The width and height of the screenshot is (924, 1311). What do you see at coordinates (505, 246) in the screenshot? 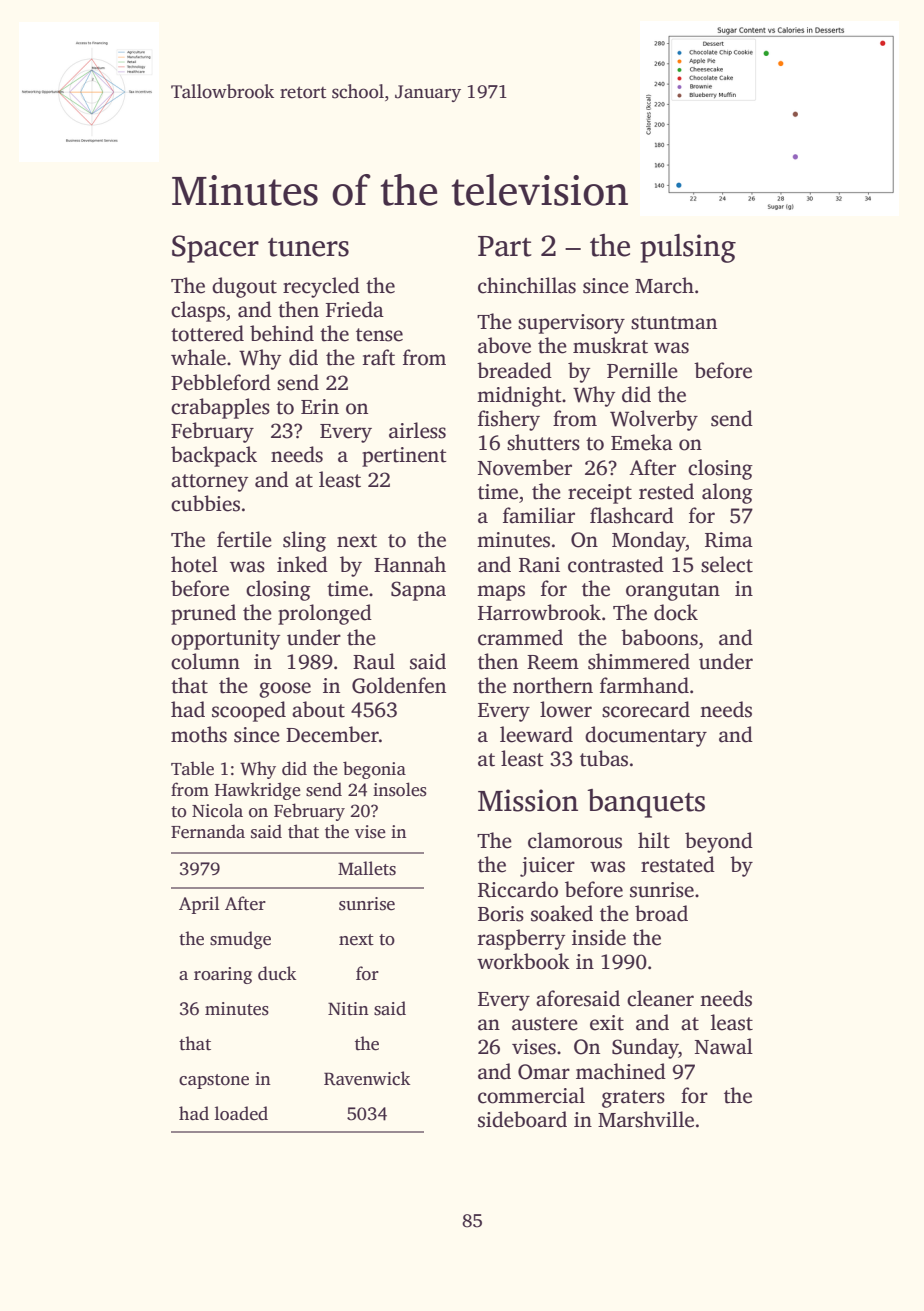
I see `Part` at bounding box center [505, 246].
